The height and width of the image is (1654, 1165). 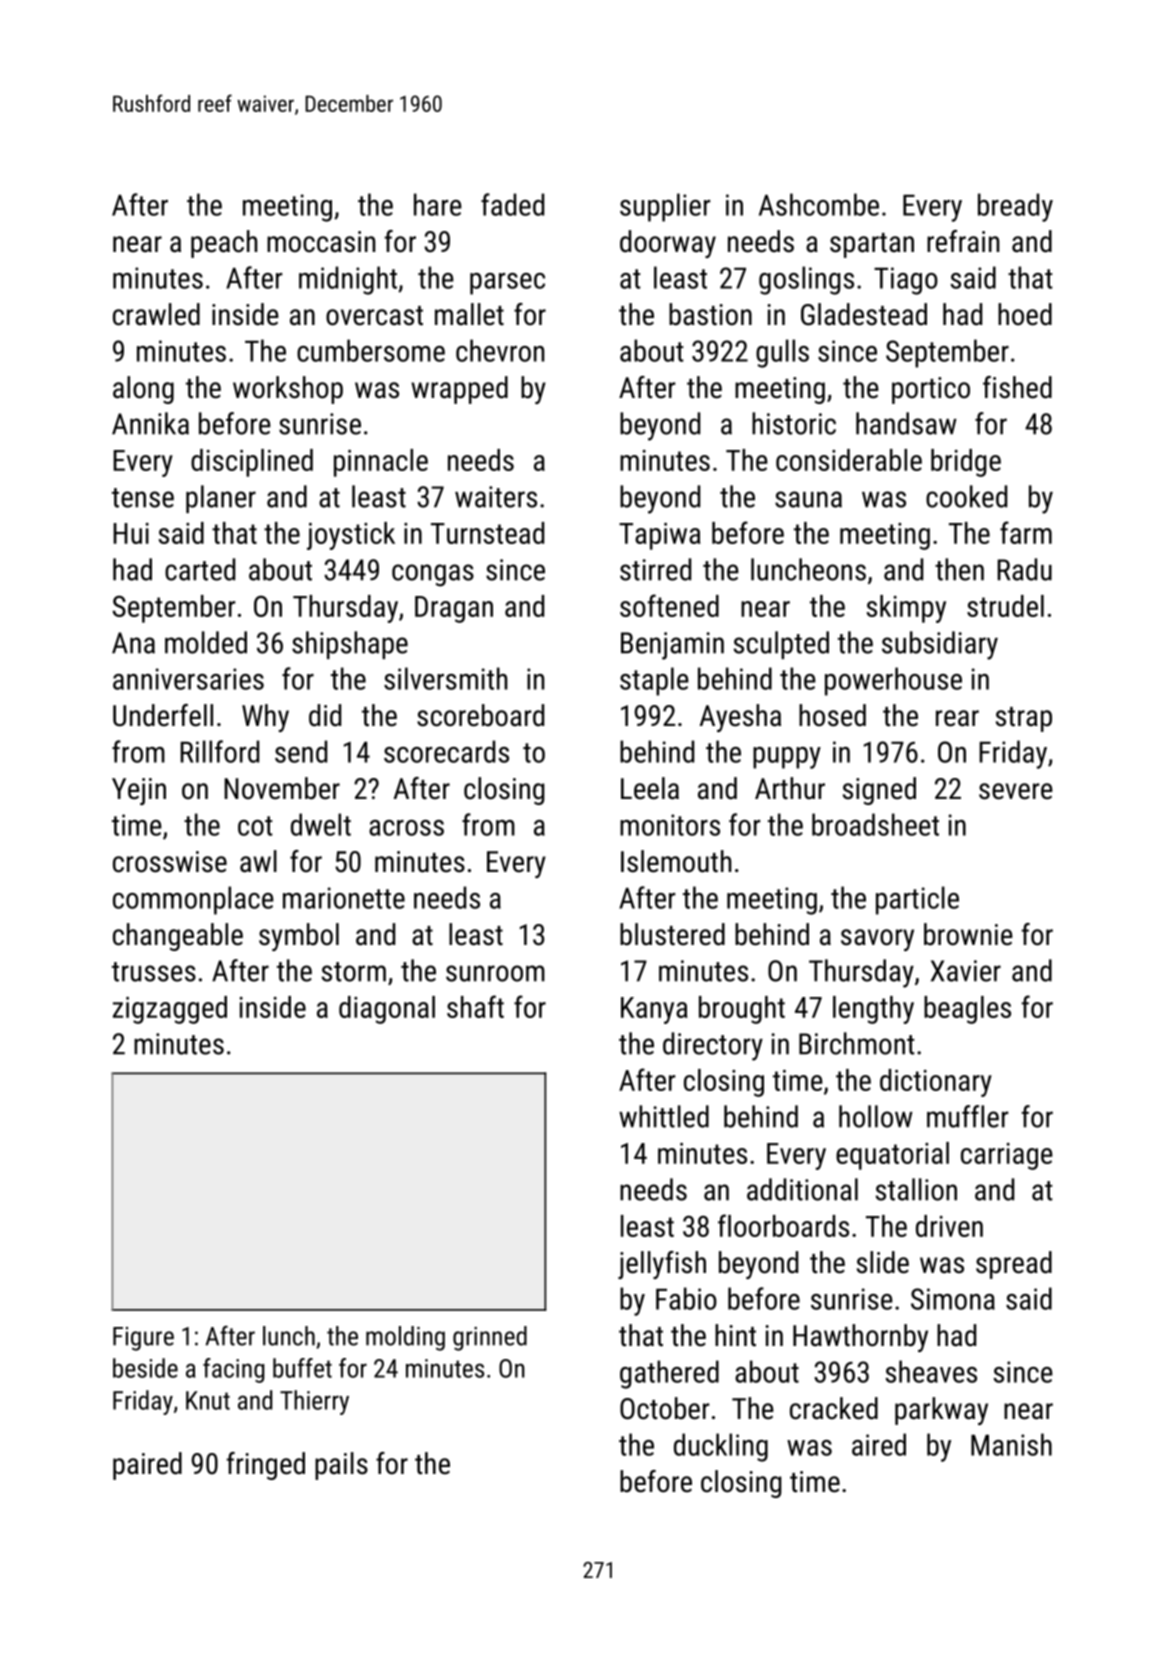 What do you see at coordinates (139, 791) in the image?
I see `Yejin` at bounding box center [139, 791].
